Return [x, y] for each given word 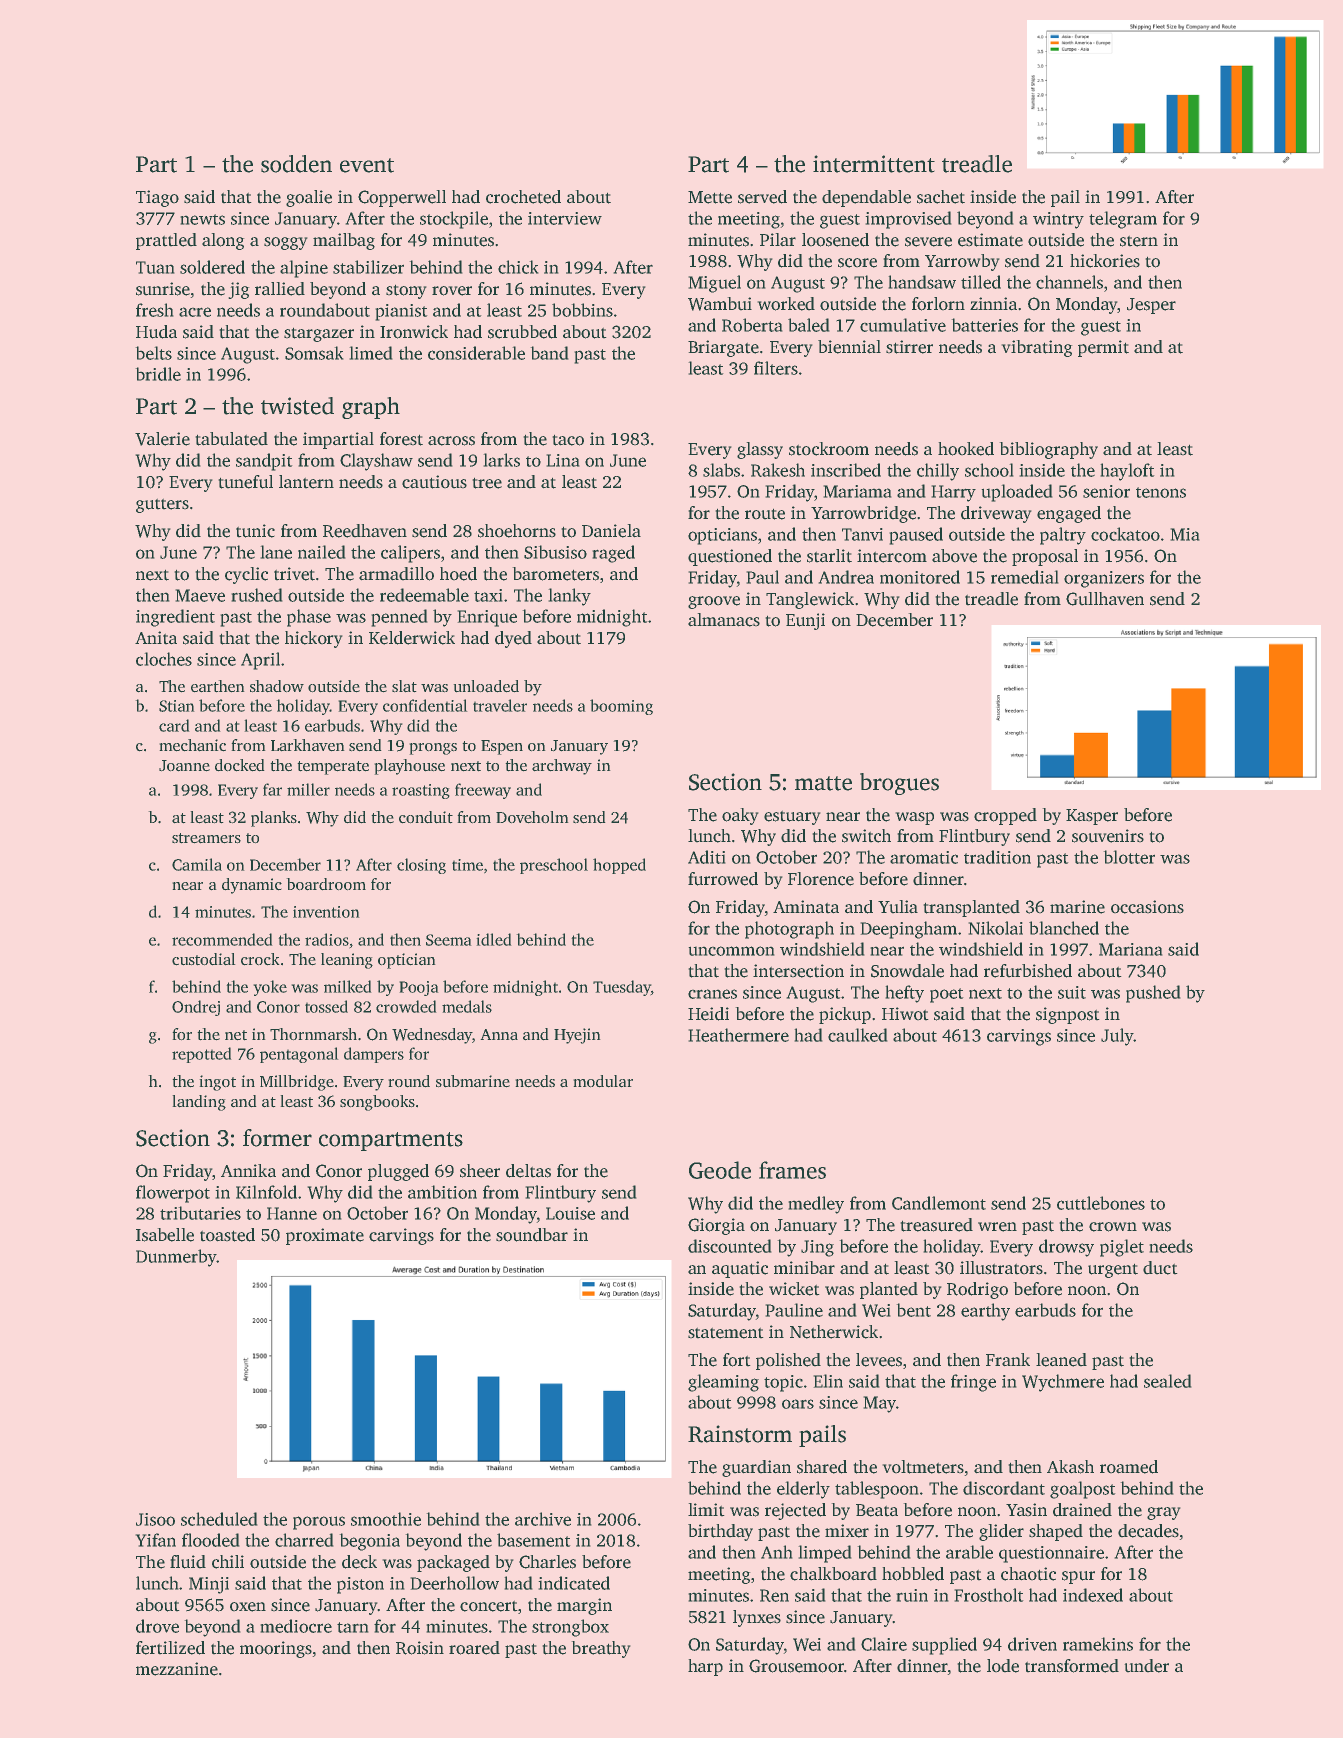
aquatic [740, 1269]
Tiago [157, 198]
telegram [1123, 220]
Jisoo [155, 1519]
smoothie [386, 1519]
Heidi [708, 1014]
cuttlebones [1101, 1203]
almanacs [724, 620]
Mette [710, 197]
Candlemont [939, 1203]
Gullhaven [1105, 599]
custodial [204, 959]
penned [399, 618]
